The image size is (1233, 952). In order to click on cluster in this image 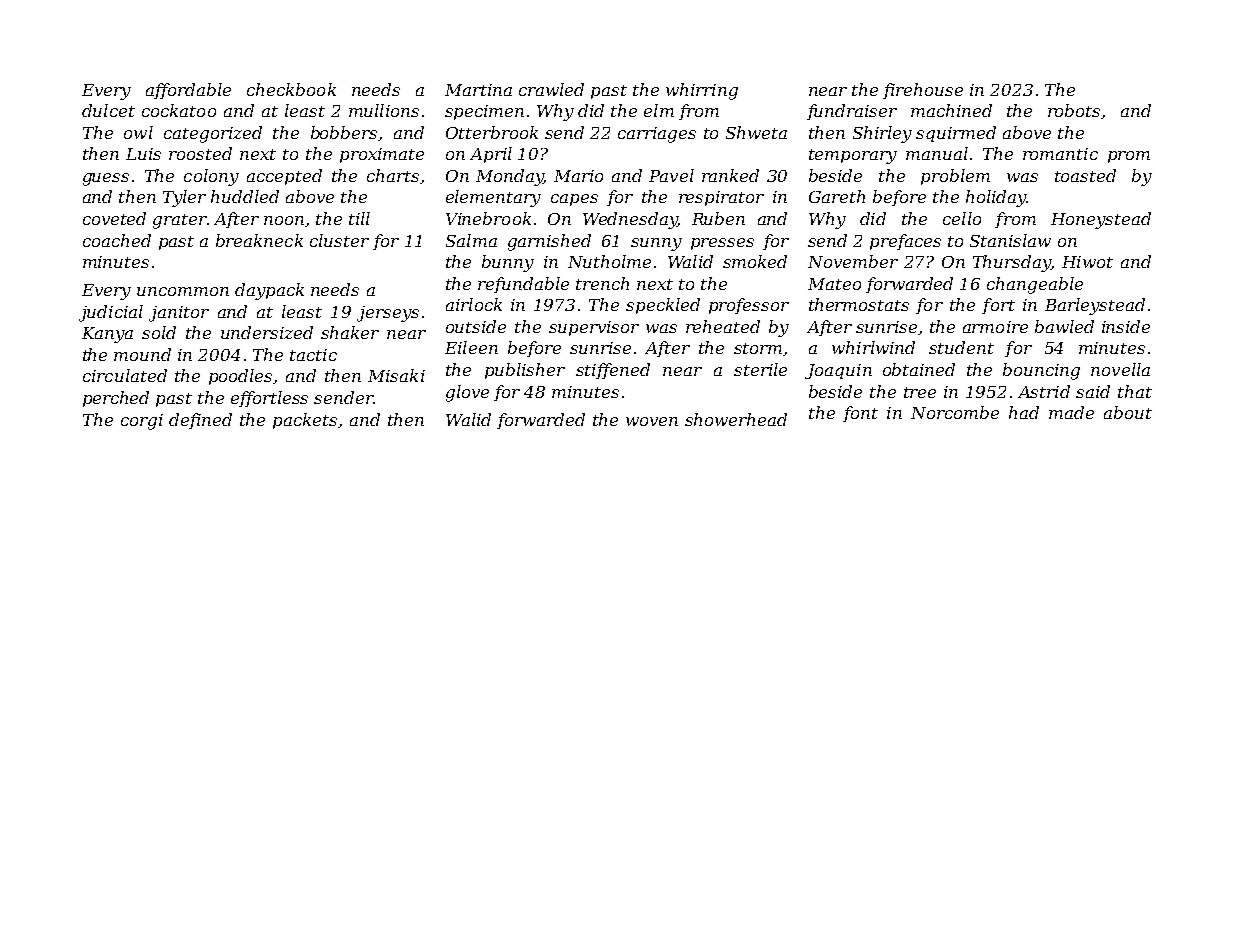, I will do `click(339, 240)`.
